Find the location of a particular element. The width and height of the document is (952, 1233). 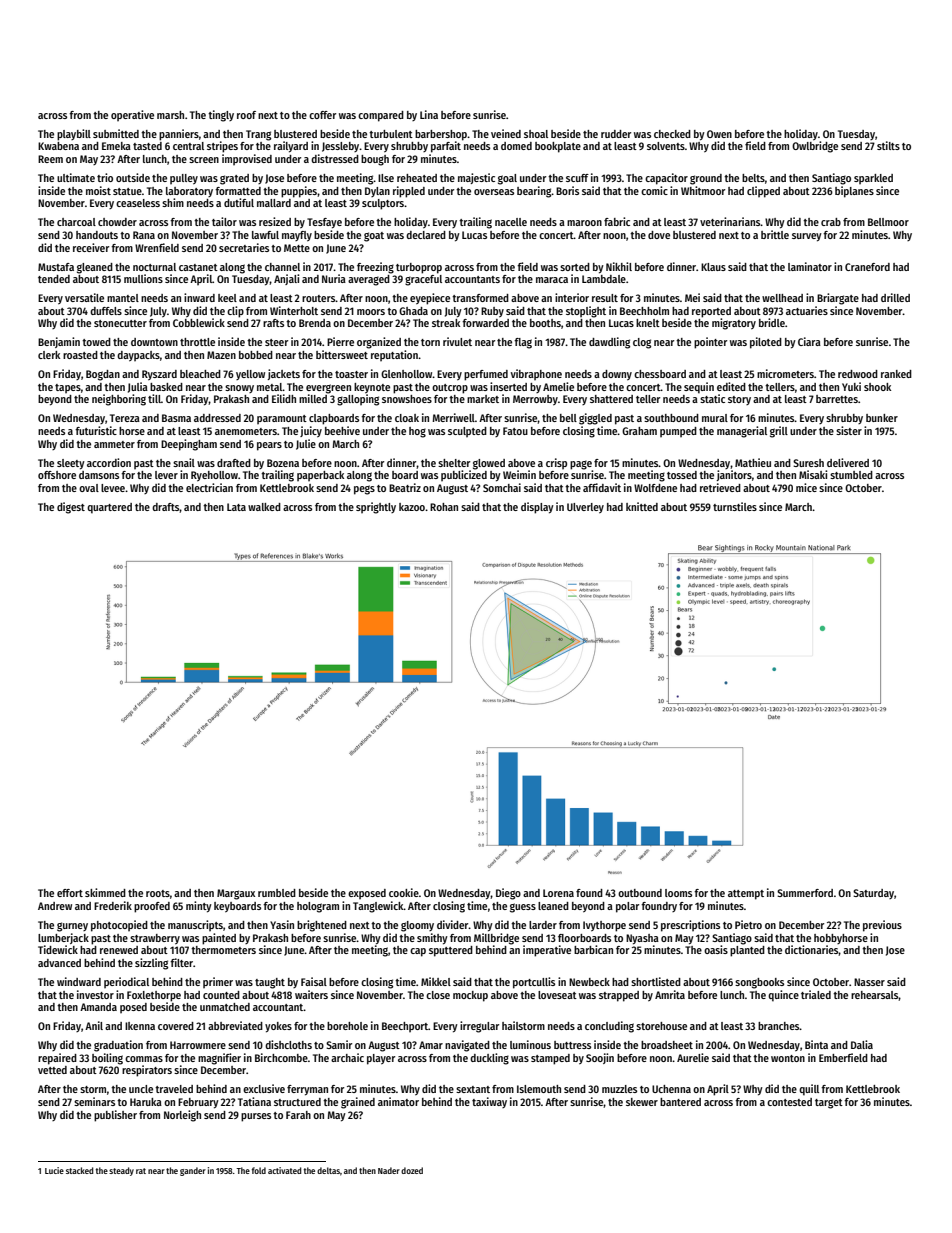

Lata is located at coordinates (236, 507).
